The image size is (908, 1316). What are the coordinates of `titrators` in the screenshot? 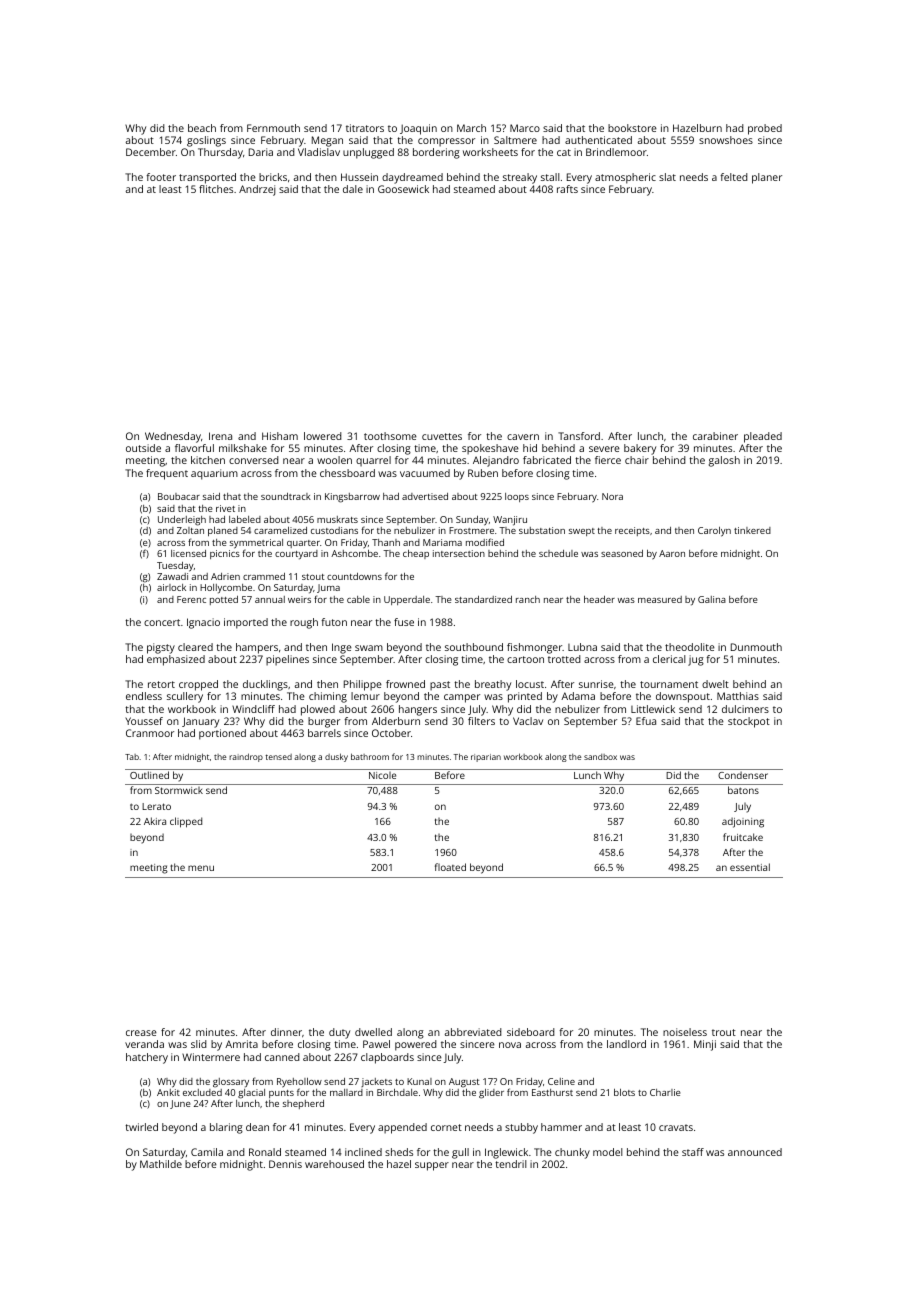 It's located at (365, 128).
